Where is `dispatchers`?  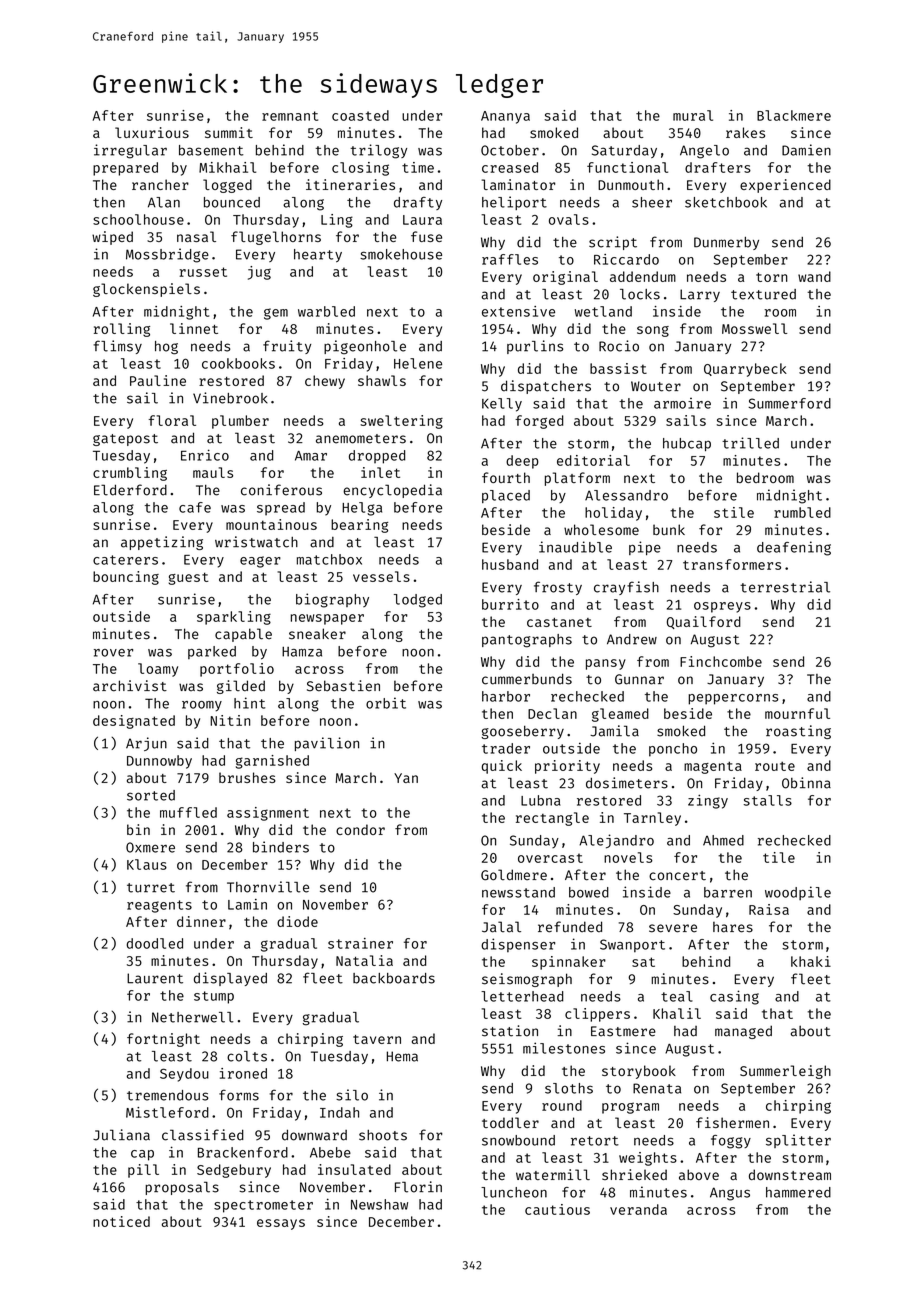
dispatchers is located at coordinates (546, 387).
